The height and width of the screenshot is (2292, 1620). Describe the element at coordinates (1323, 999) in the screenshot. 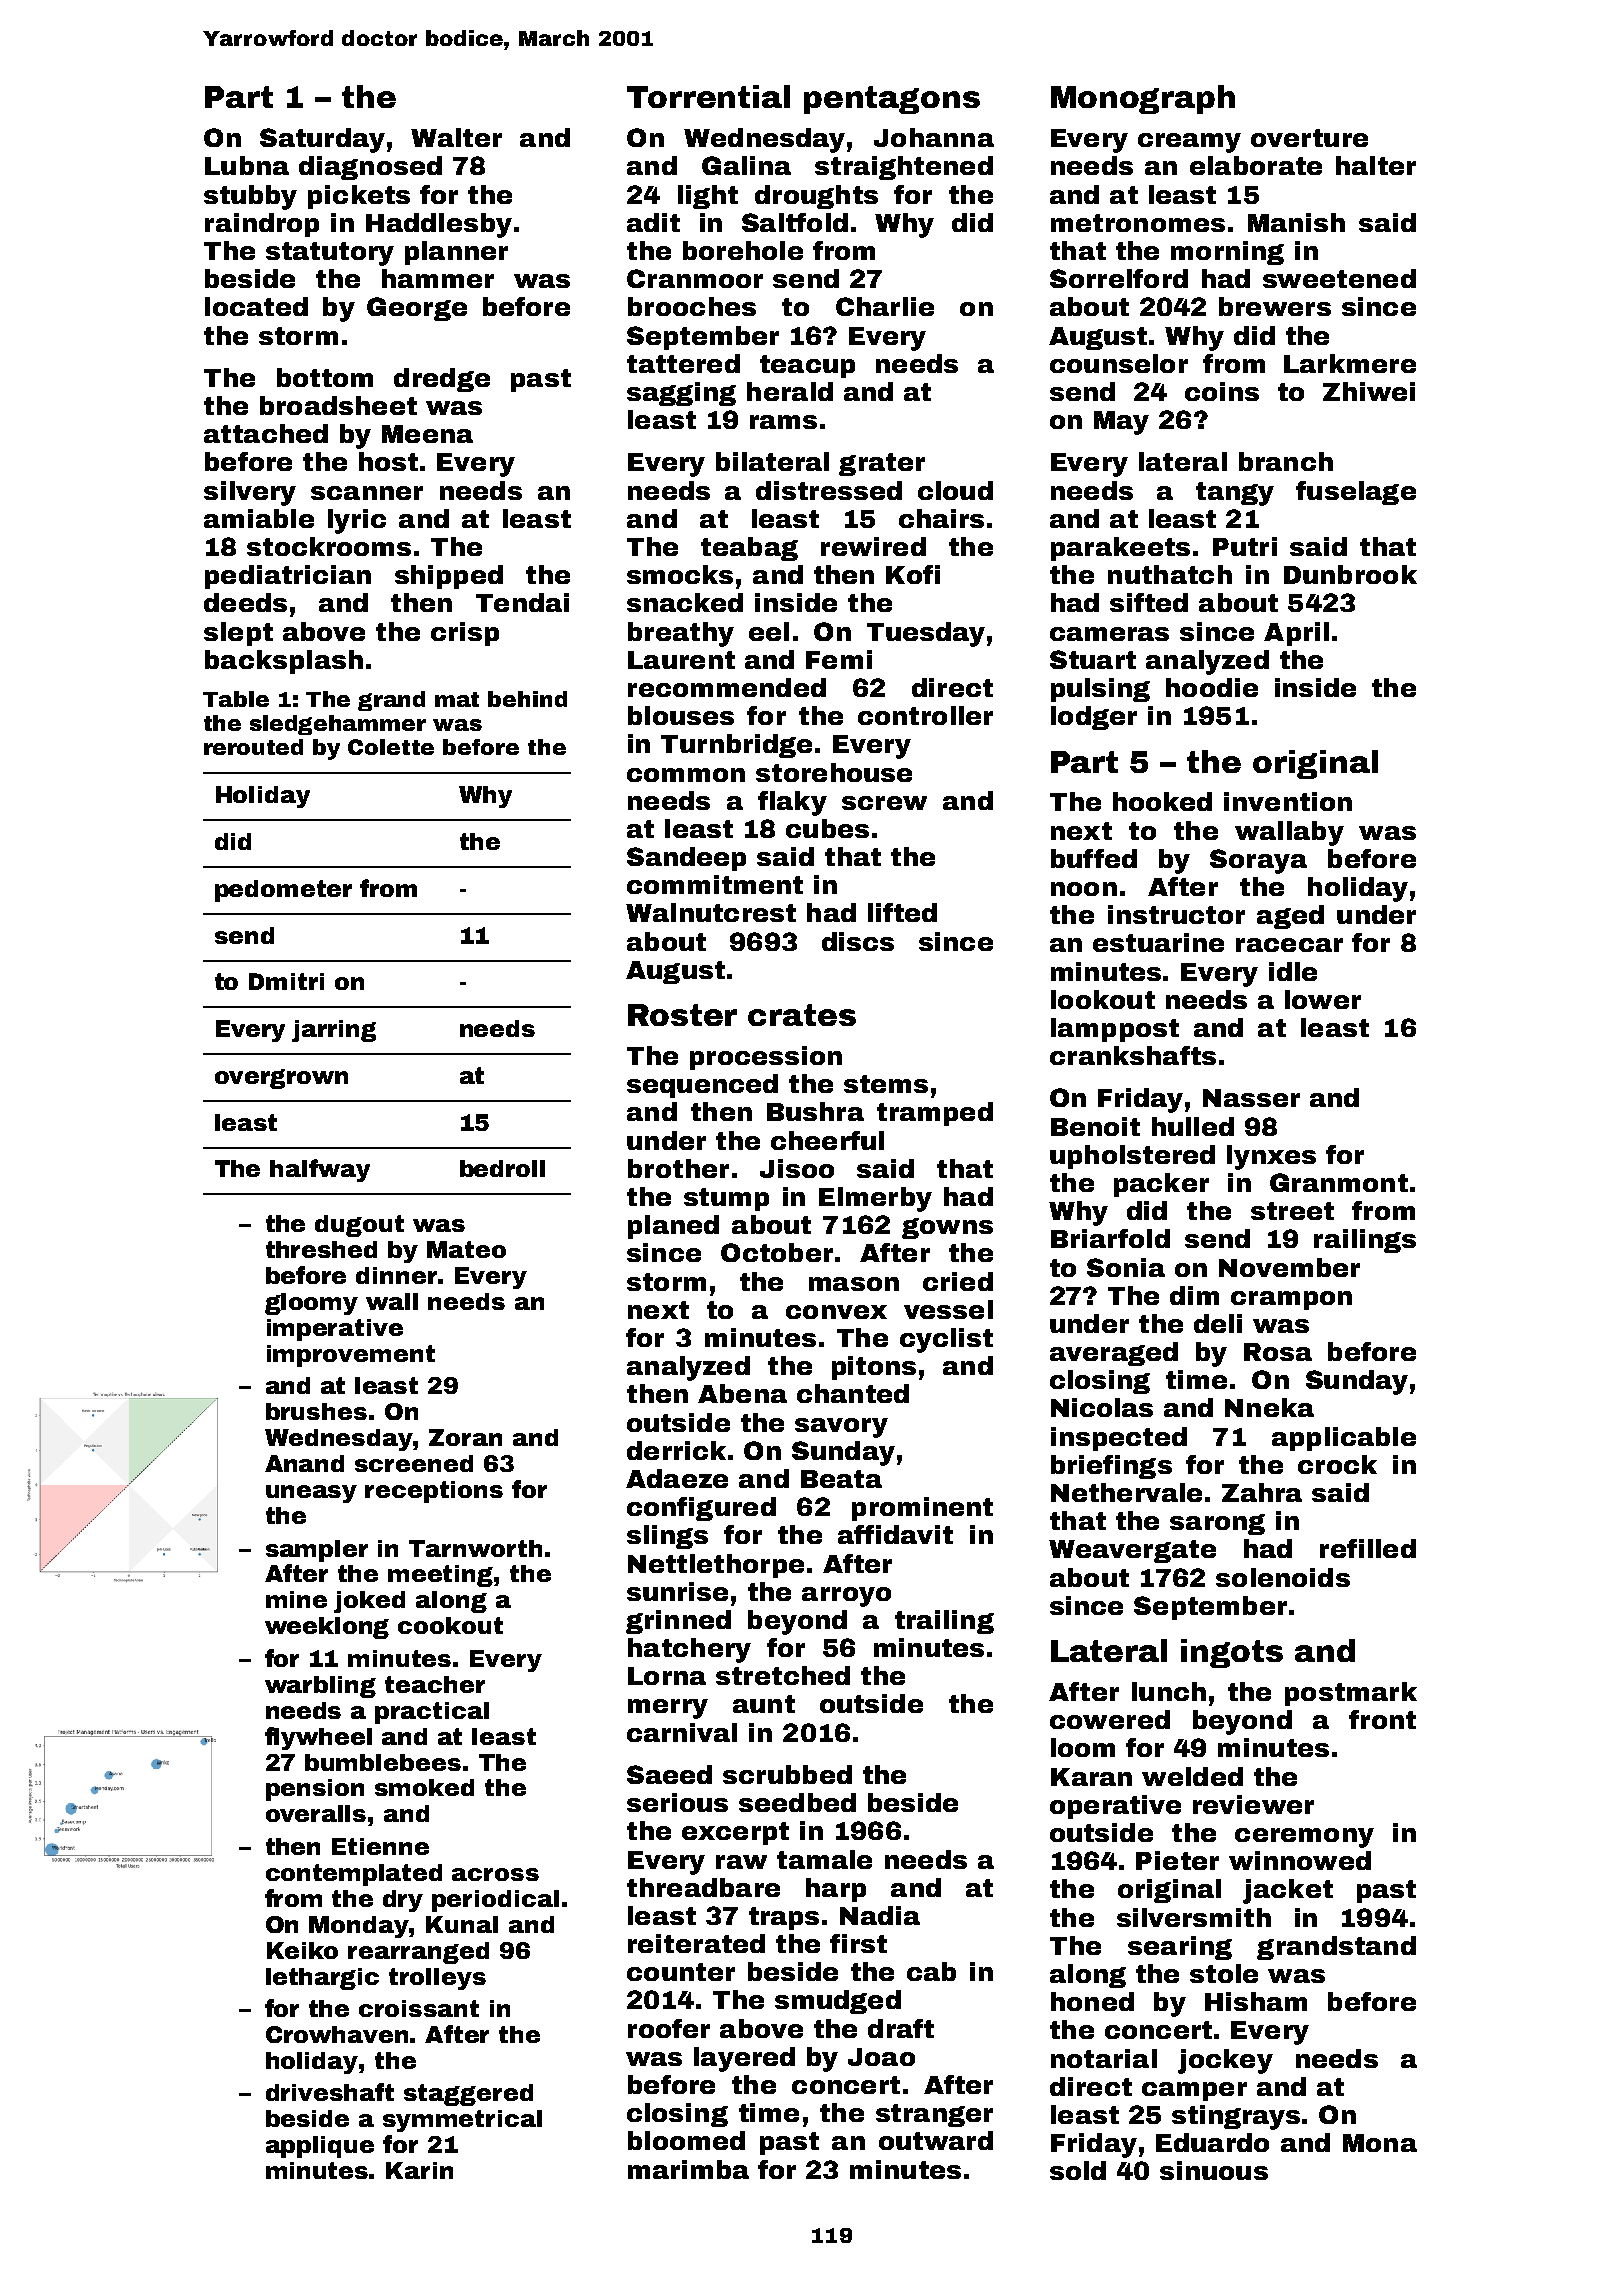

I see `lower` at that location.
